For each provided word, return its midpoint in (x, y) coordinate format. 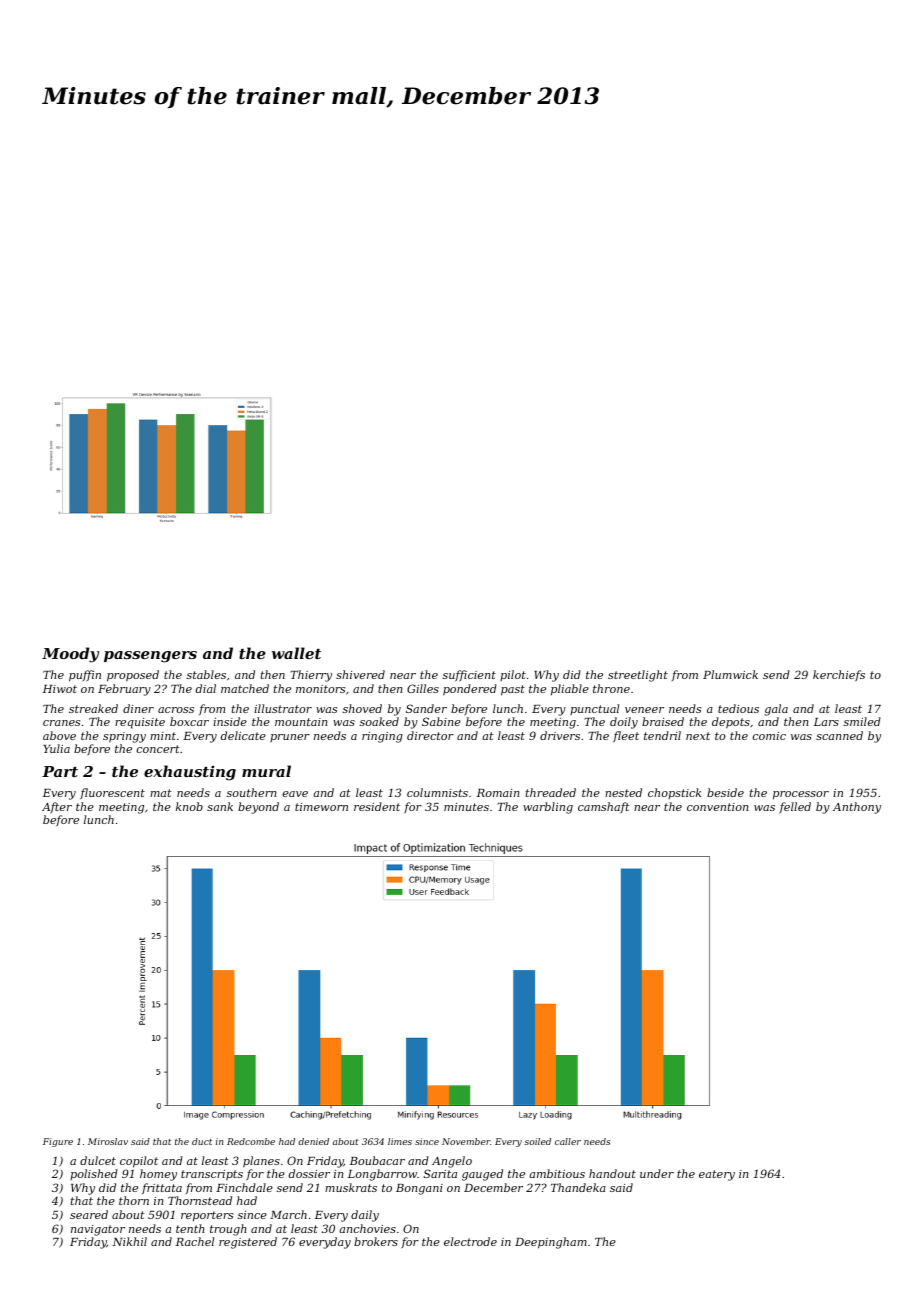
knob (189, 806)
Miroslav (108, 1141)
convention (717, 807)
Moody (70, 655)
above (59, 735)
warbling (548, 808)
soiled (537, 1141)
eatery (717, 1175)
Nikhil (130, 1241)
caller (568, 1141)
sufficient (469, 676)
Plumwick (730, 674)
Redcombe (251, 1141)
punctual (594, 709)
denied (313, 1141)
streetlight (638, 676)
